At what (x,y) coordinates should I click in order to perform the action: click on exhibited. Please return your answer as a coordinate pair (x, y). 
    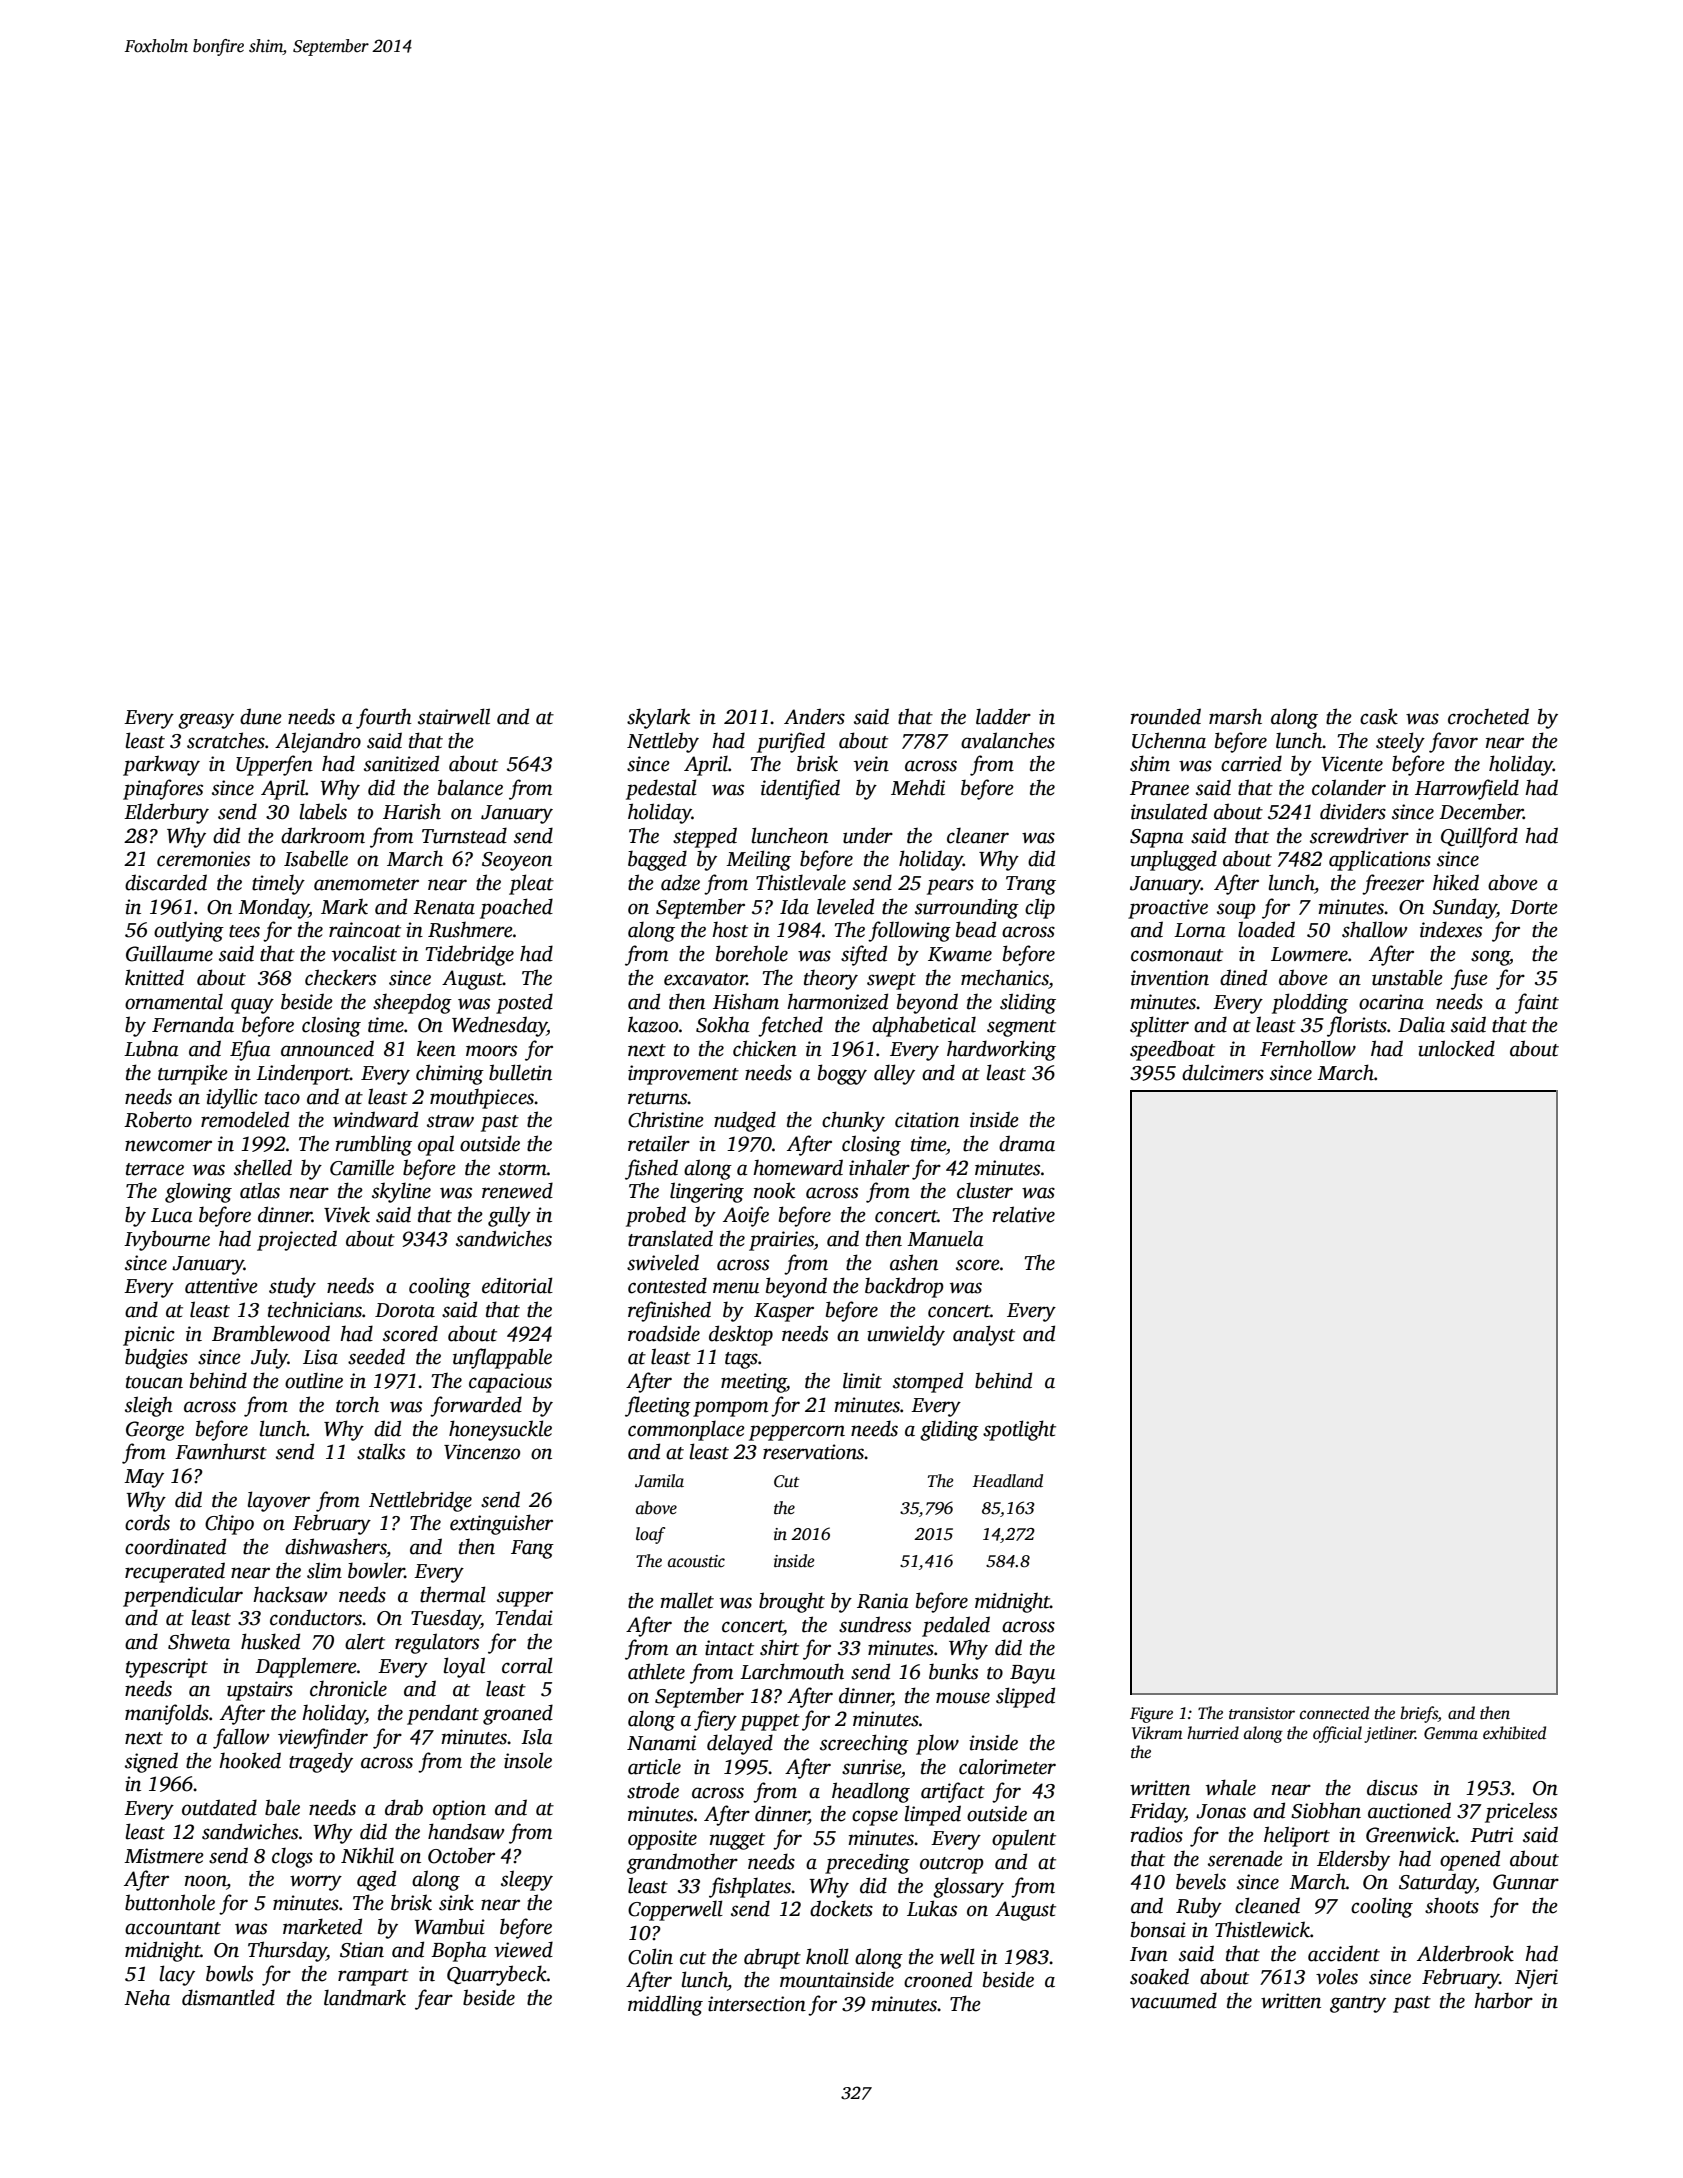
    Looking at the image, I should click on (1514, 1733).
